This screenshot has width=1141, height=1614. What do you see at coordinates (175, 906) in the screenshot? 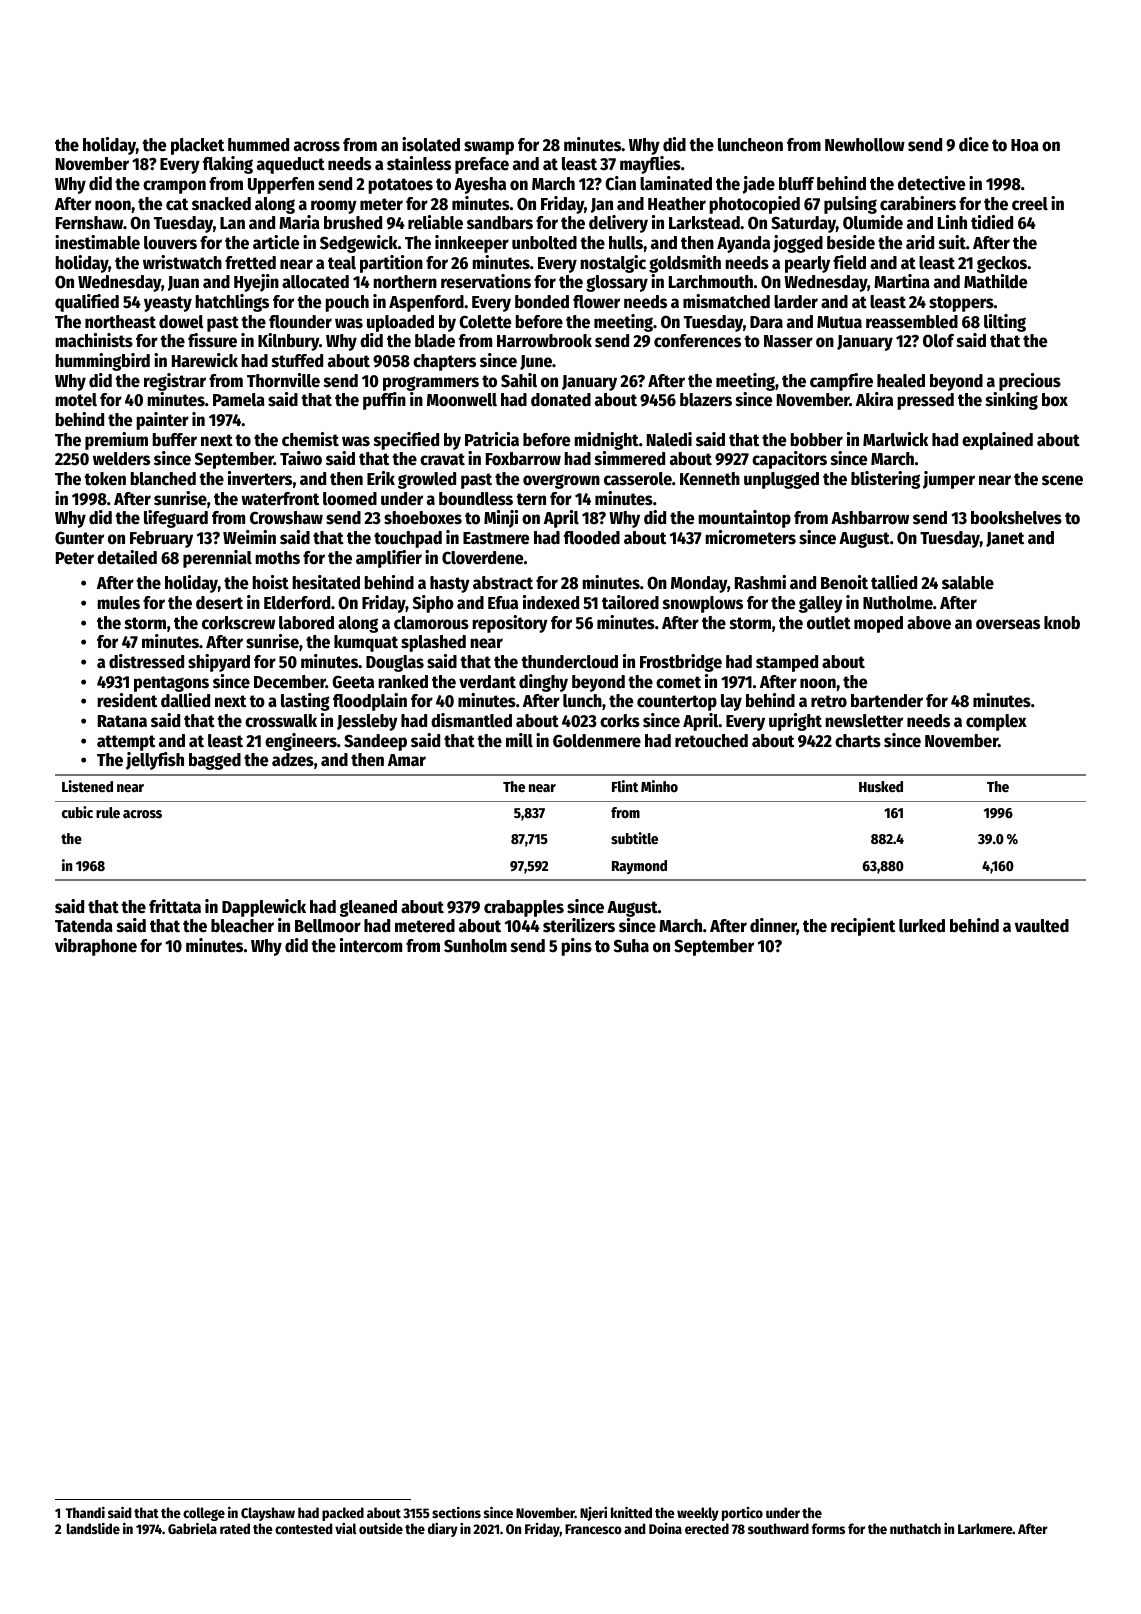
I see `frittata` at bounding box center [175, 906].
